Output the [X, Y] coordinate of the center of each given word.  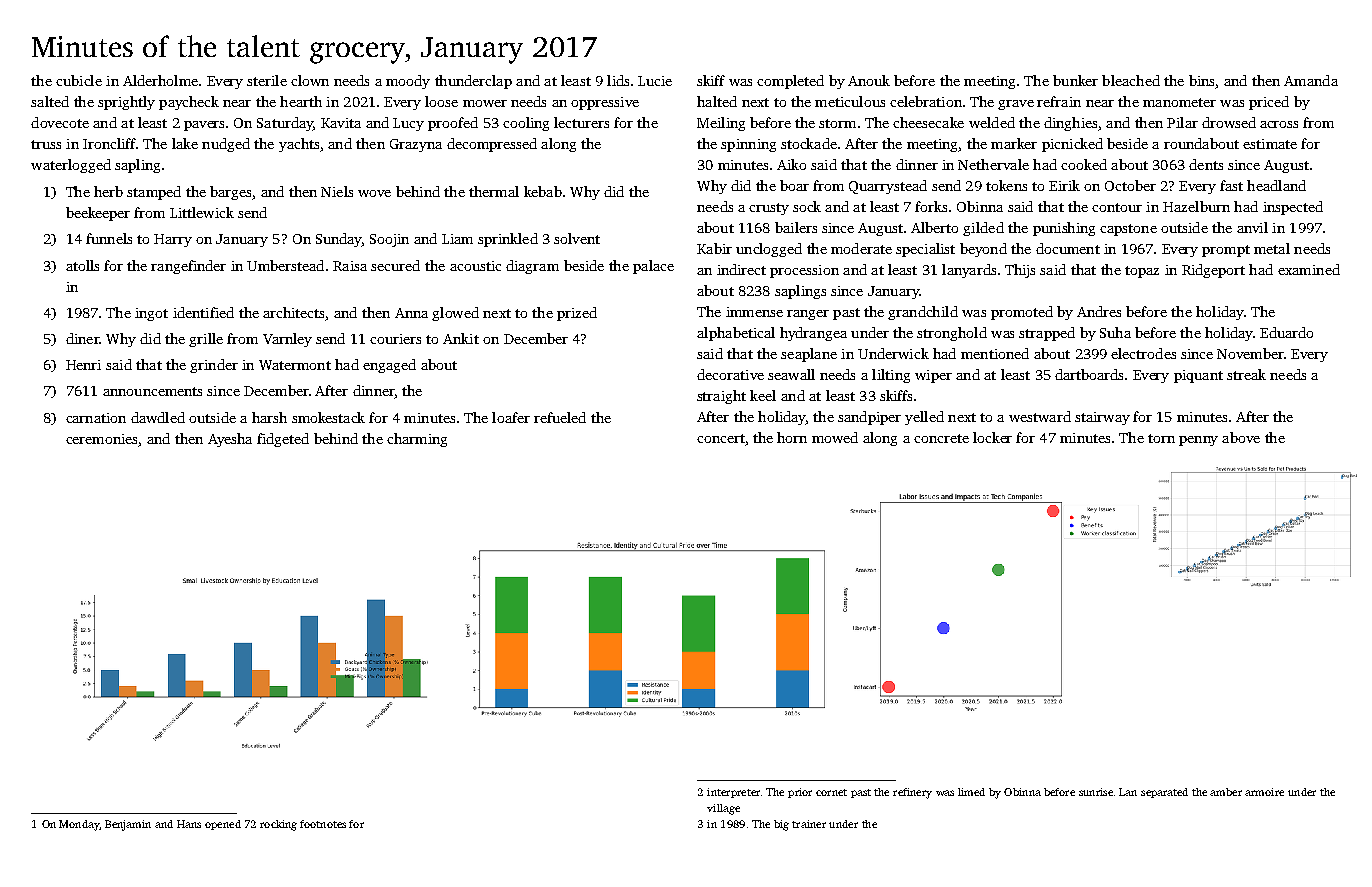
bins [1201, 80]
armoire [1264, 792]
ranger [808, 315]
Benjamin [128, 825]
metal [1272, 248]
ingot [151, 314]
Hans [189, 824]
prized [577, 314]
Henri [83, 365]
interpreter [733, 793]
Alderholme [160, 80]
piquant [1198, 376]
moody [408, 82]
